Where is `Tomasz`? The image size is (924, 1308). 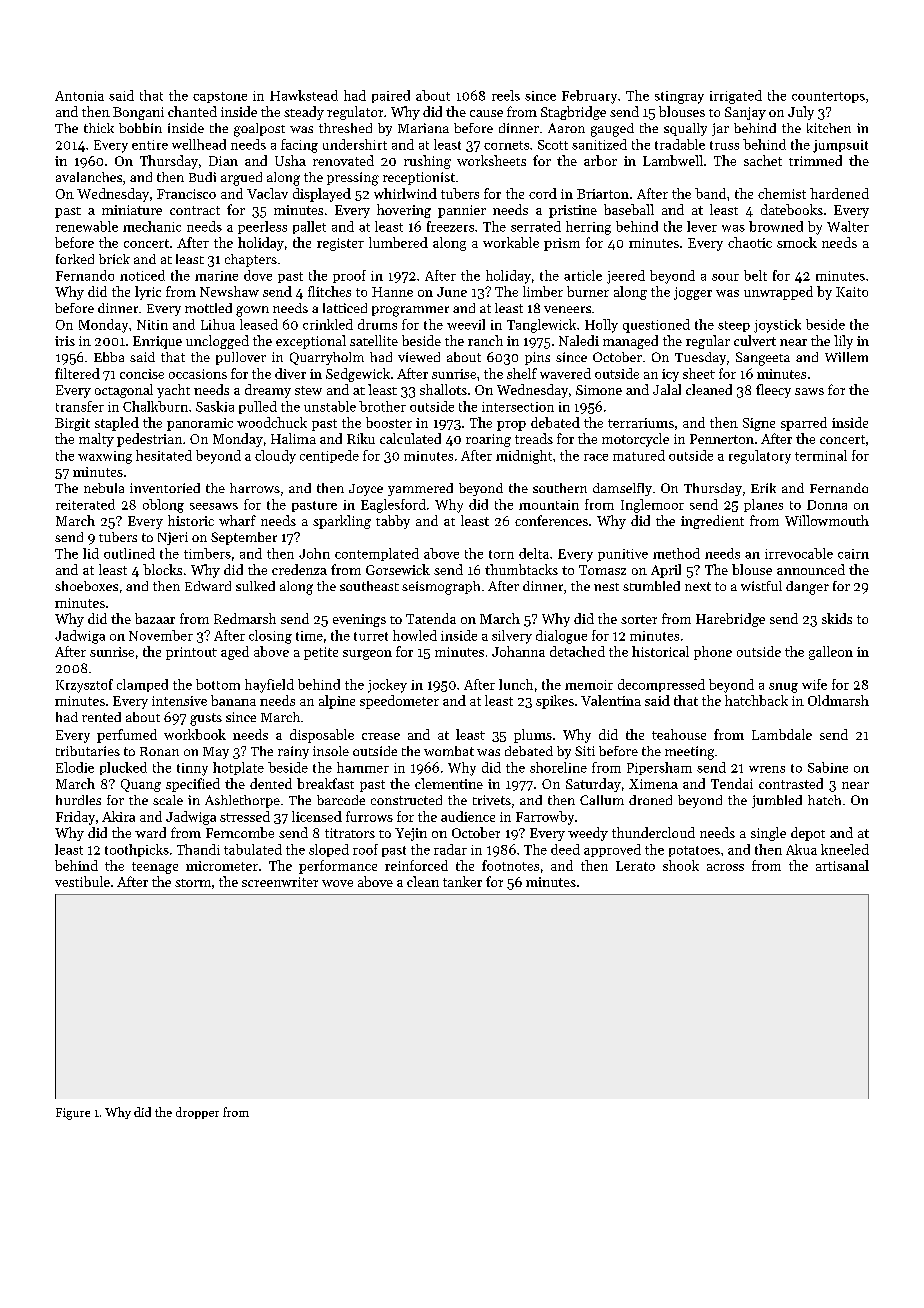 Tomasz is located at coordinates (602, 570).
